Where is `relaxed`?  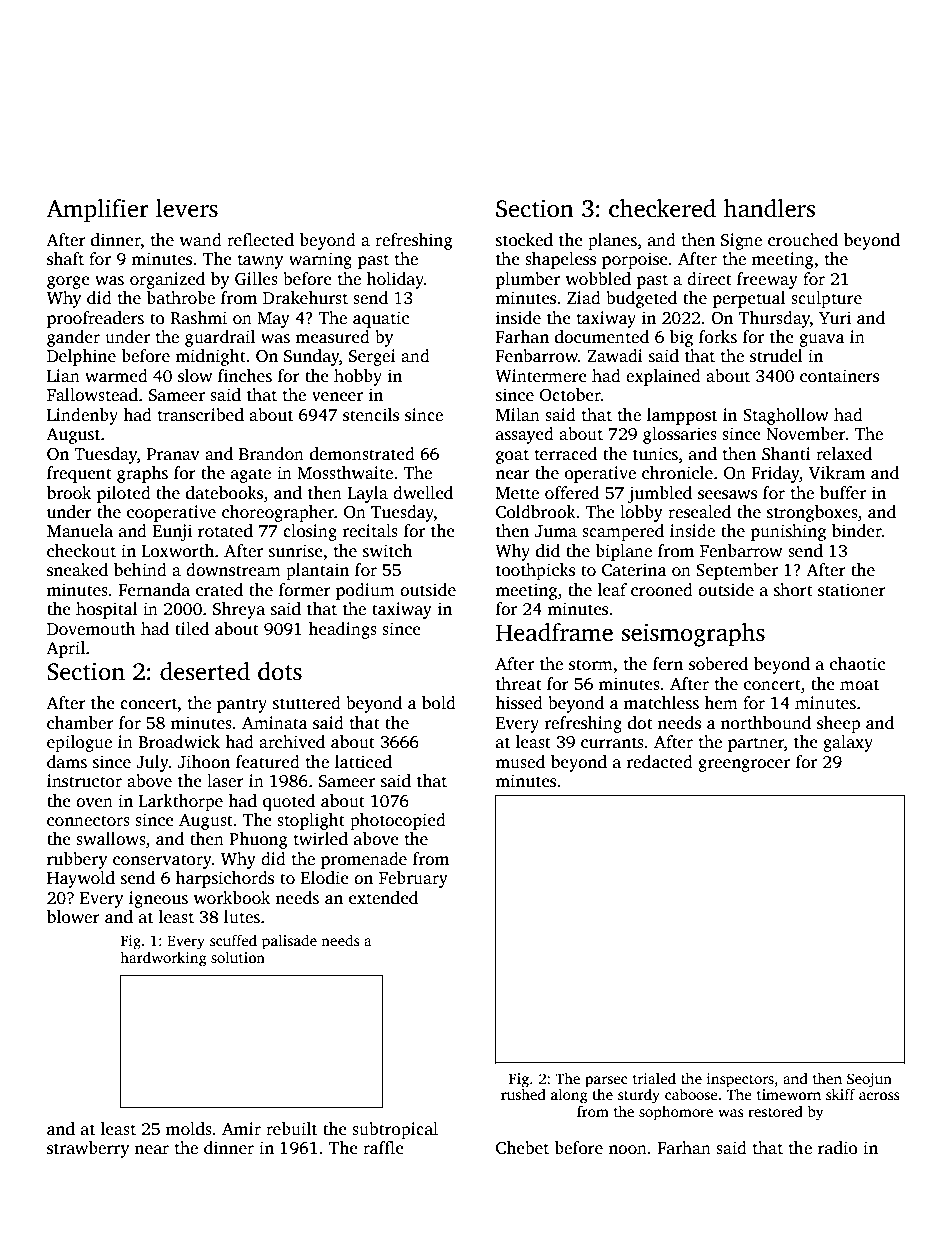
relaxed is located at coordinates (844, 454).
